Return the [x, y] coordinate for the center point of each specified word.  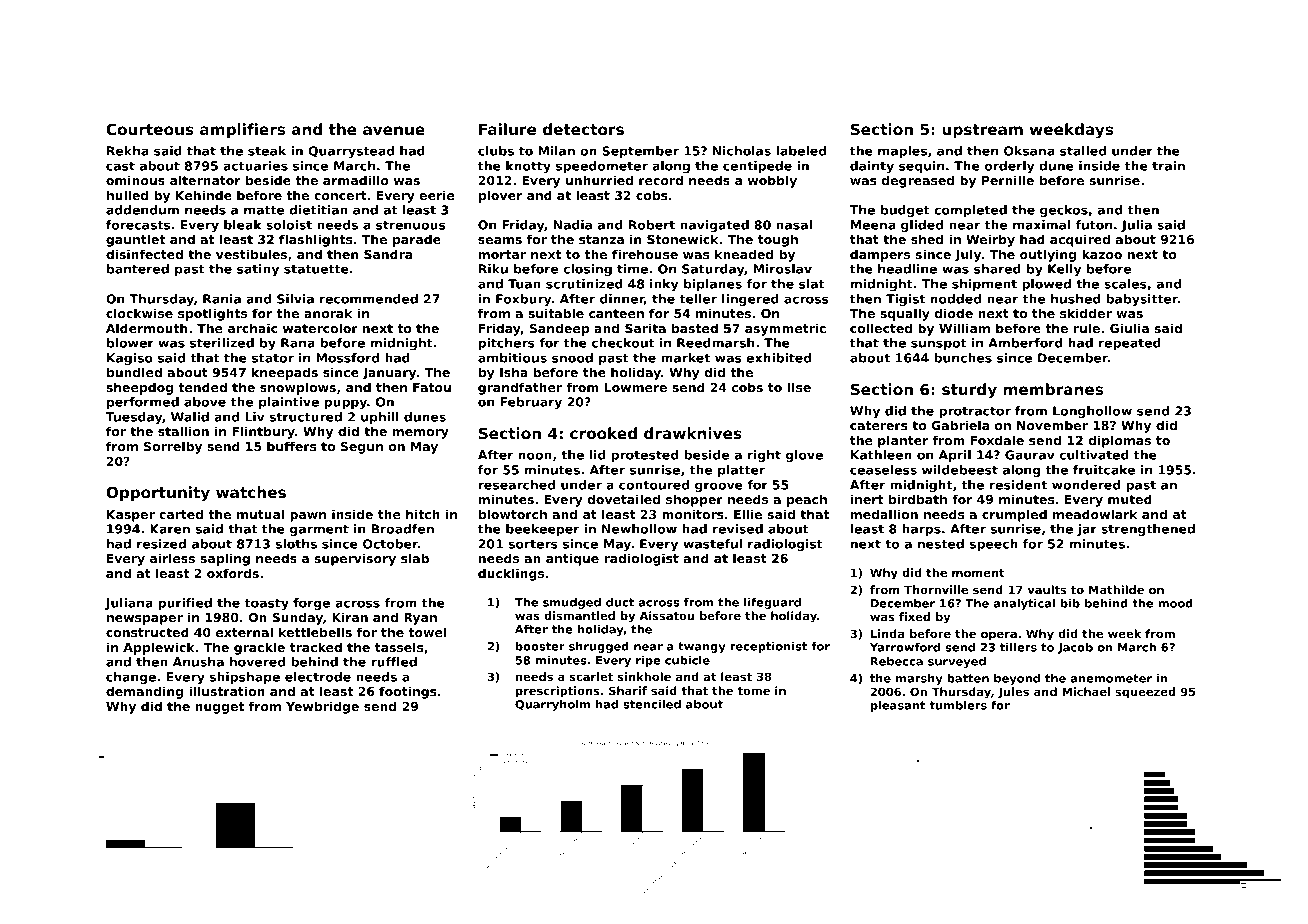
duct [620, 602]
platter [741, 471]
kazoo [1102, 254]
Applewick [159, 648]
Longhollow [1092, 412]
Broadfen [403, 529]
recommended [369, 299]
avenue [394, 130]
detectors [583, 129]
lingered [750, 300]
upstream [982, 131]
